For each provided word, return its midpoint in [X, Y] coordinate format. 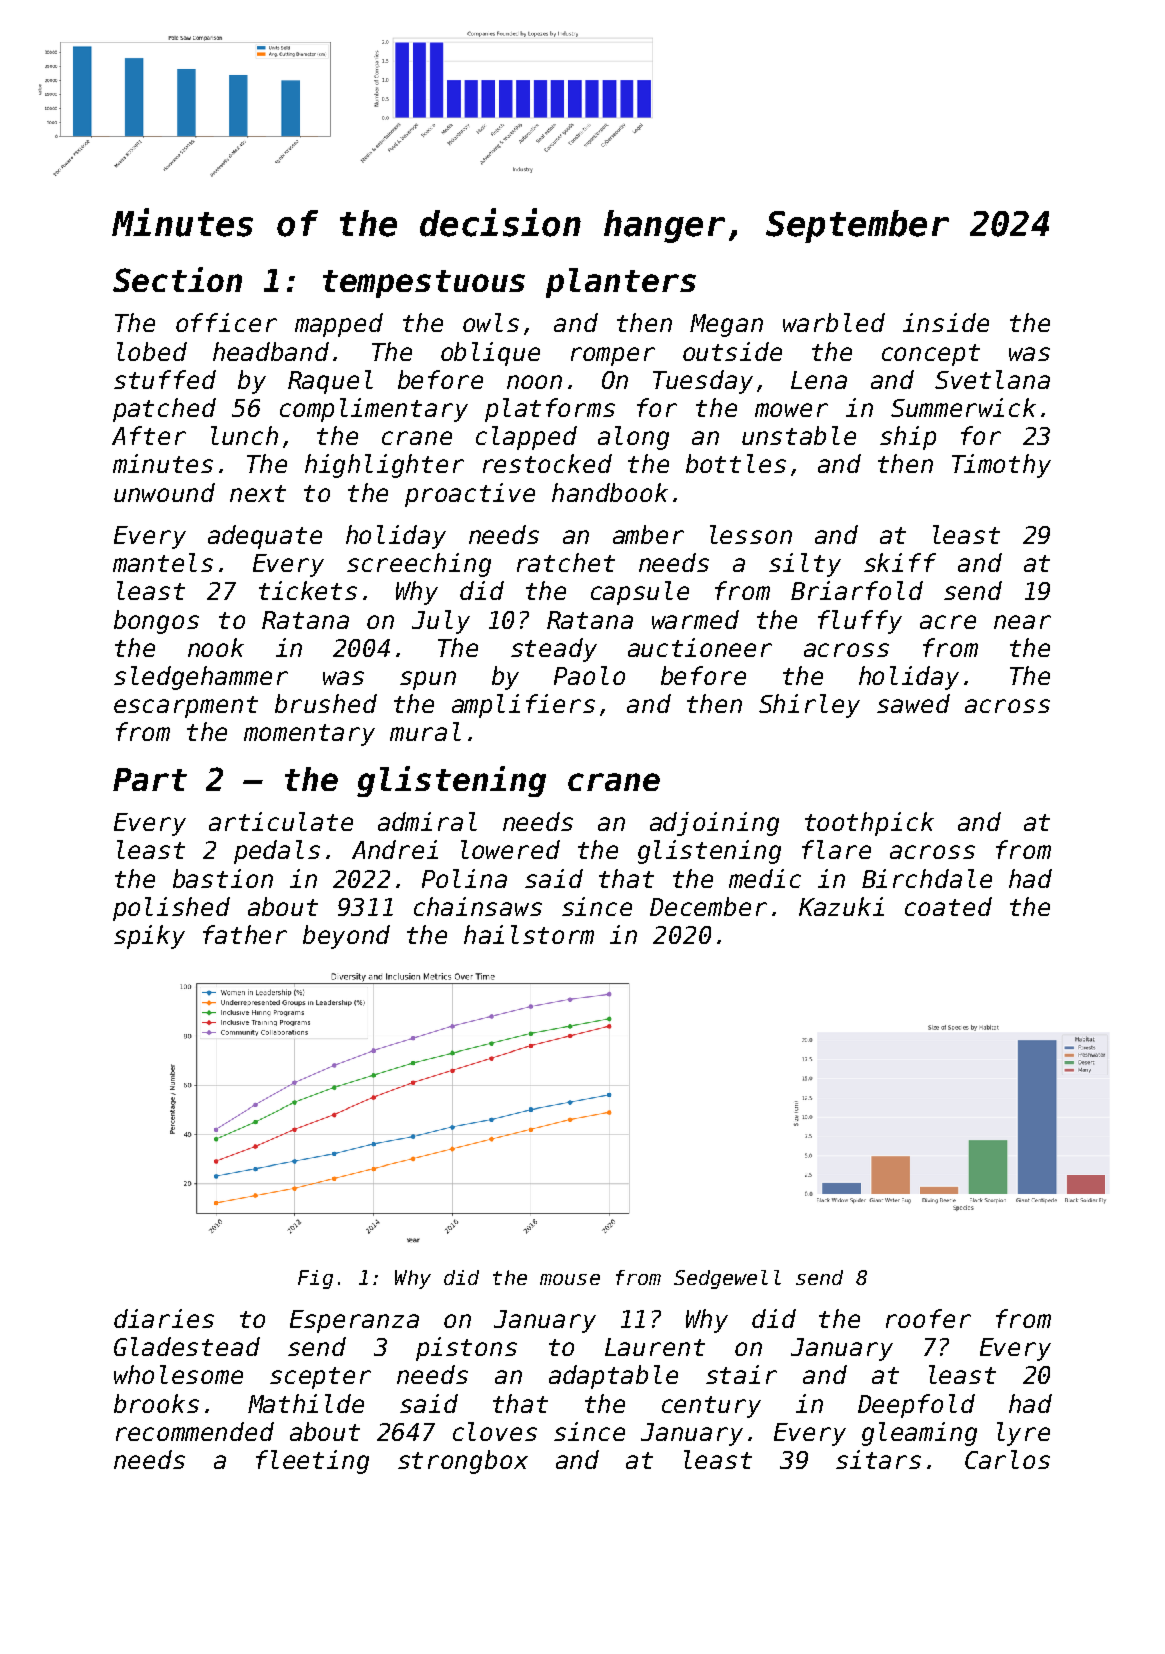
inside [946, 322]
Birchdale [927, 878]
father [245, 934]
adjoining [714, 824]
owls [491, 322]
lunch [244, 435]
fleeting [312, 1462]
